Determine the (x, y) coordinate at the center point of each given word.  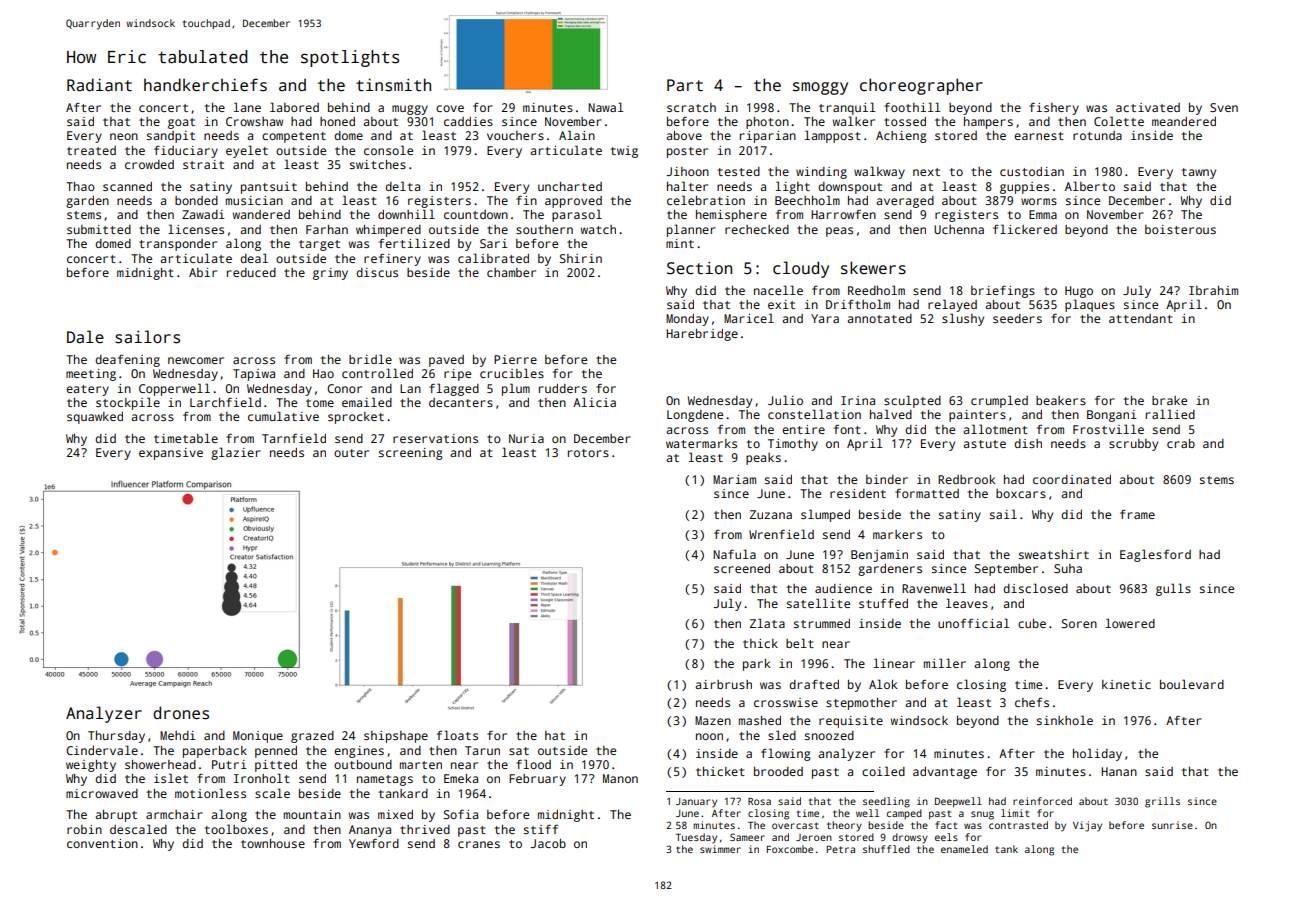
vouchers (515, 135)
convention (102, 843)
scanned (127, 186)
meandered (1184, 121)
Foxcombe (790, 849)
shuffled (886, 849)
